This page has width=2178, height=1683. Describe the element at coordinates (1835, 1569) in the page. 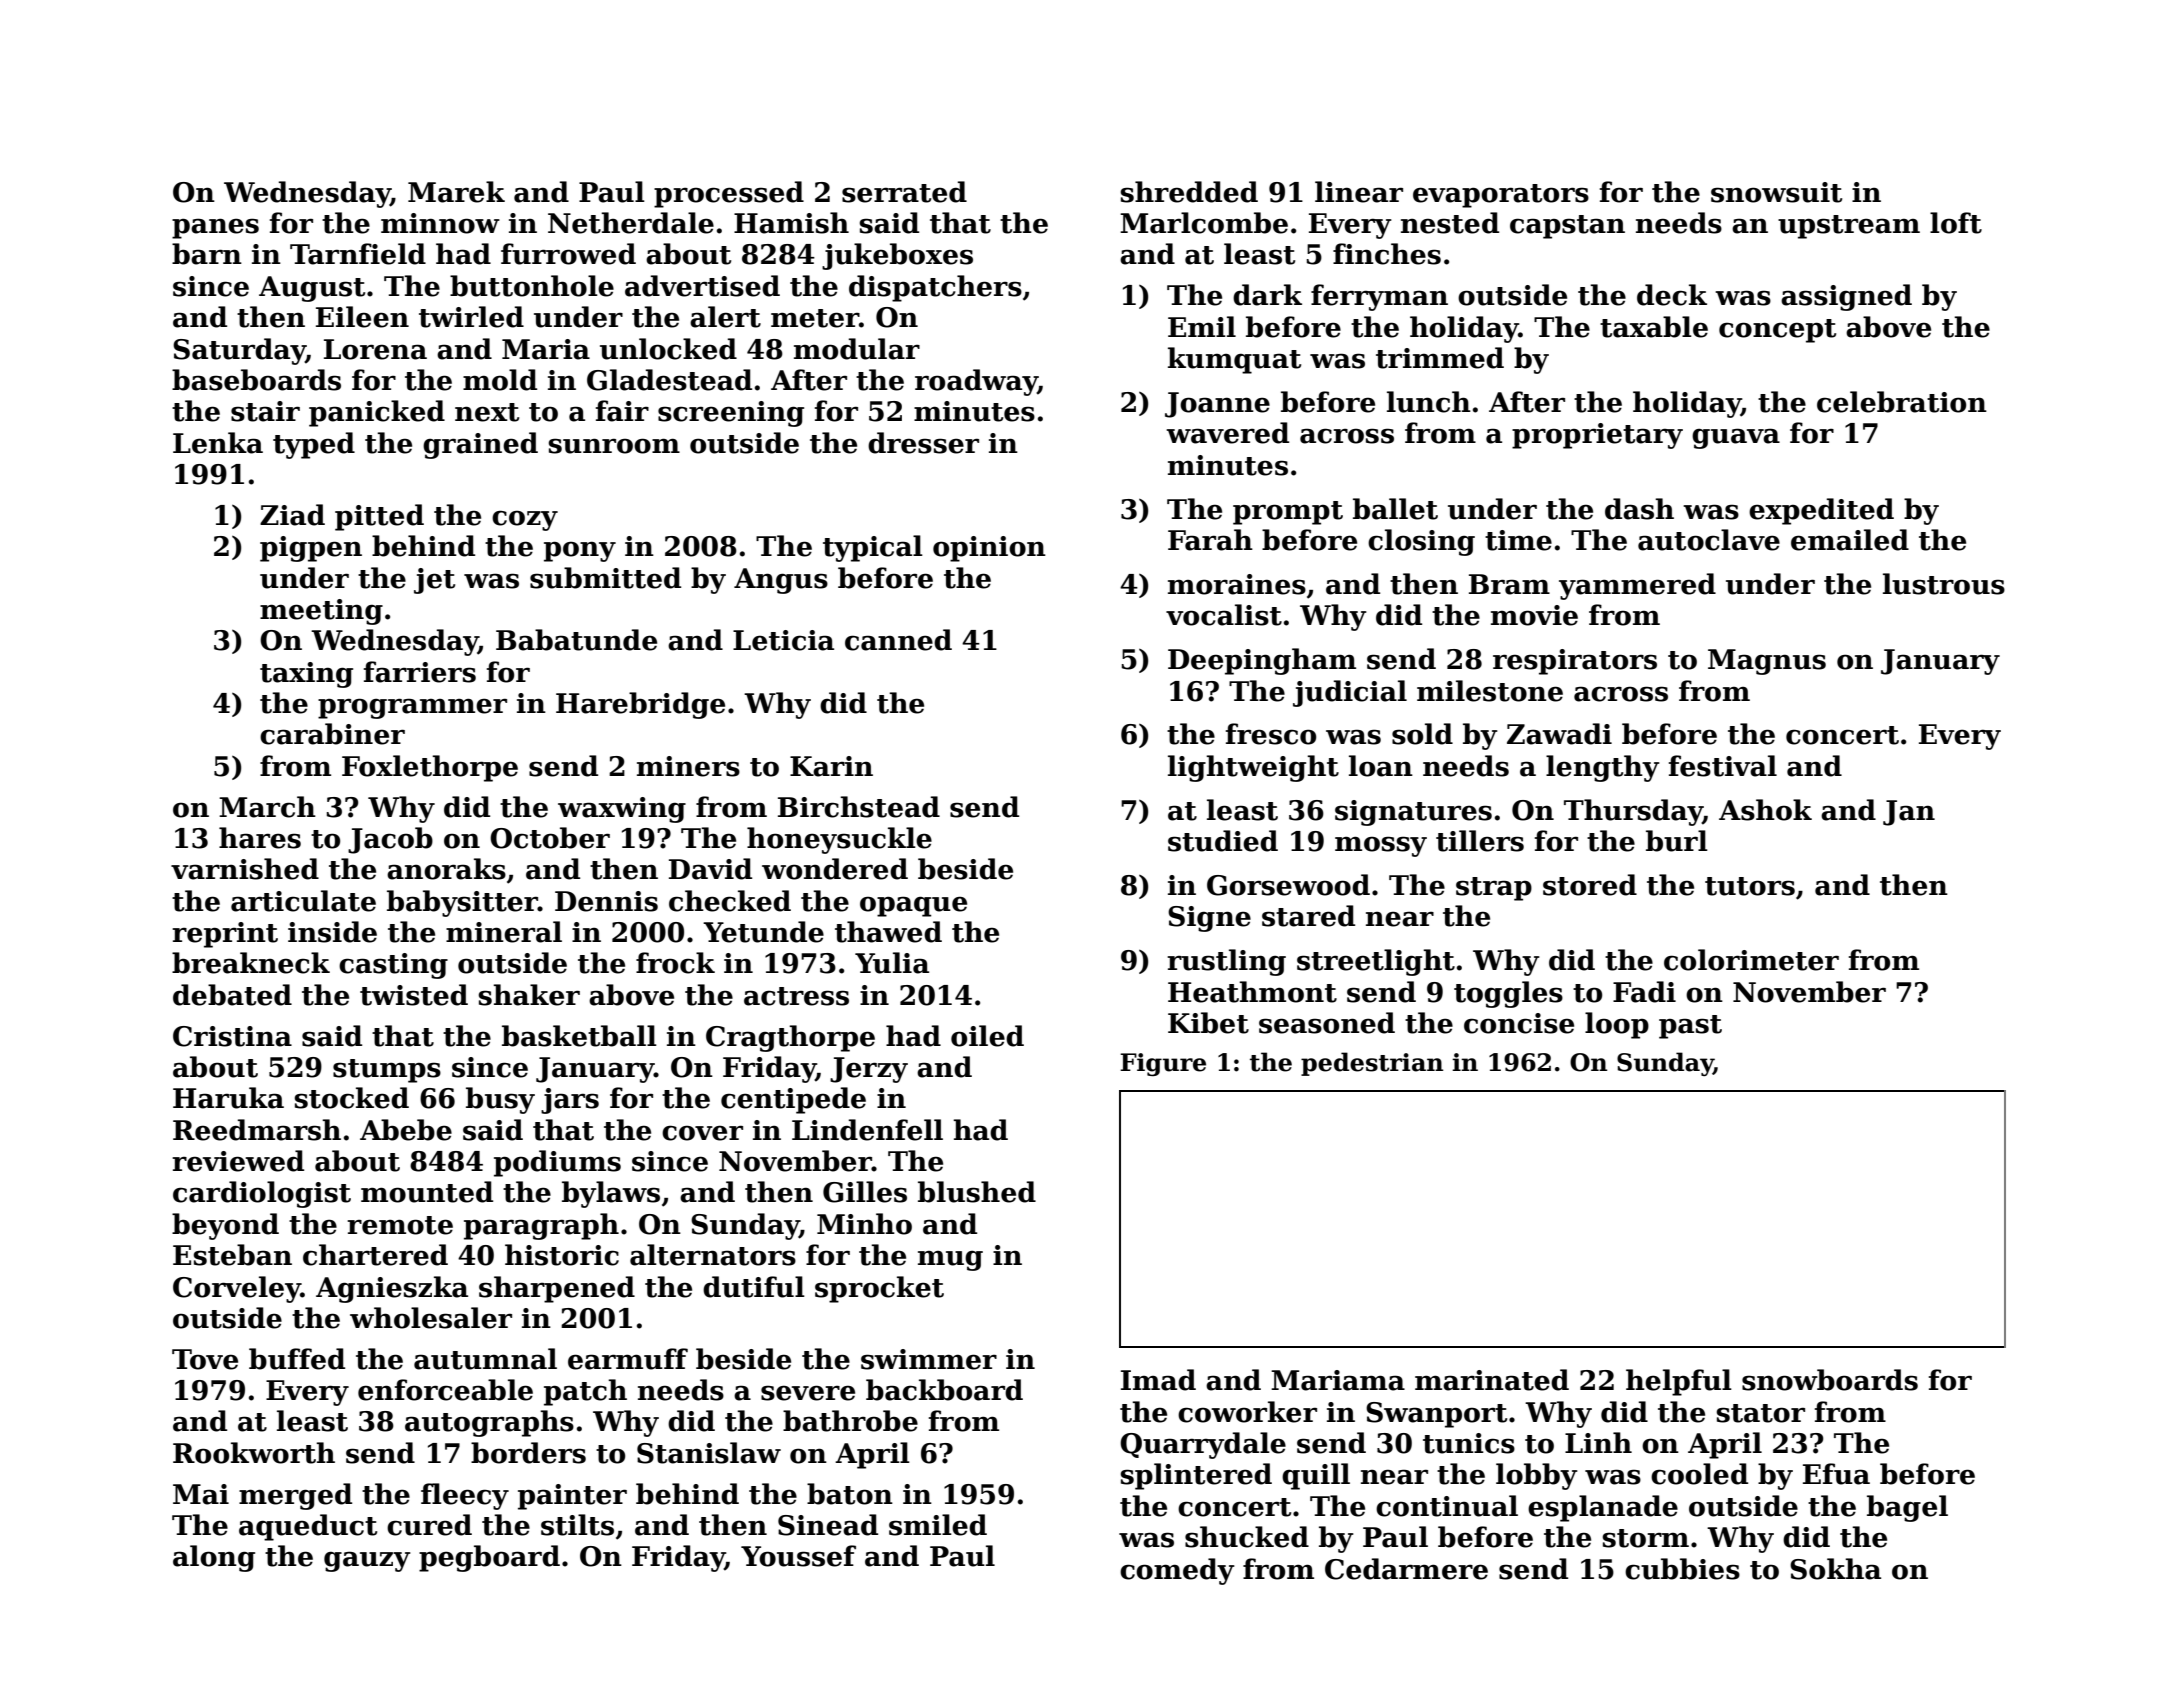

I see `Sokha` at that location.
